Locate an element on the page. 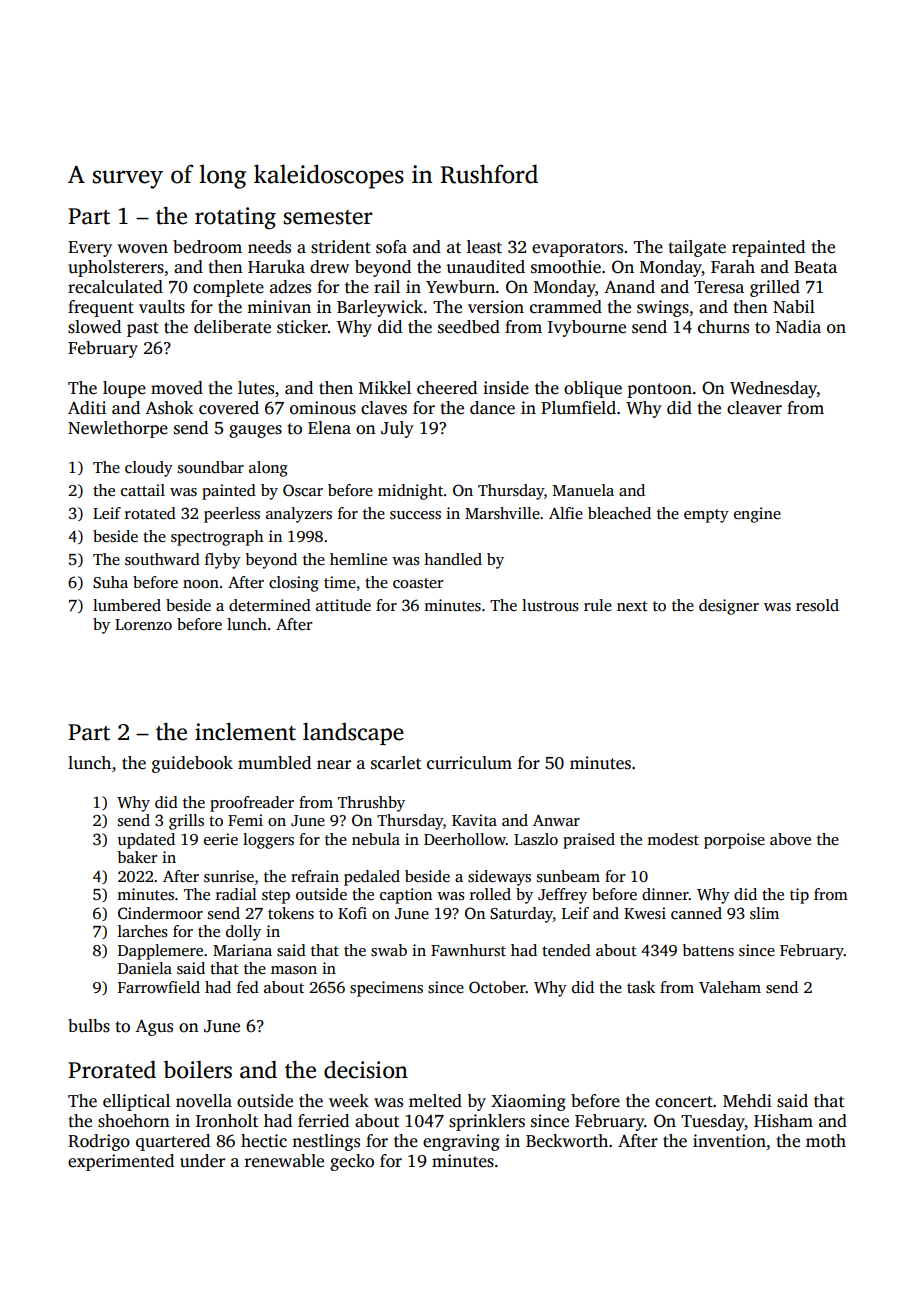 The height and width of the image is (1311, 924). October is located at coordinates (497, 987).
